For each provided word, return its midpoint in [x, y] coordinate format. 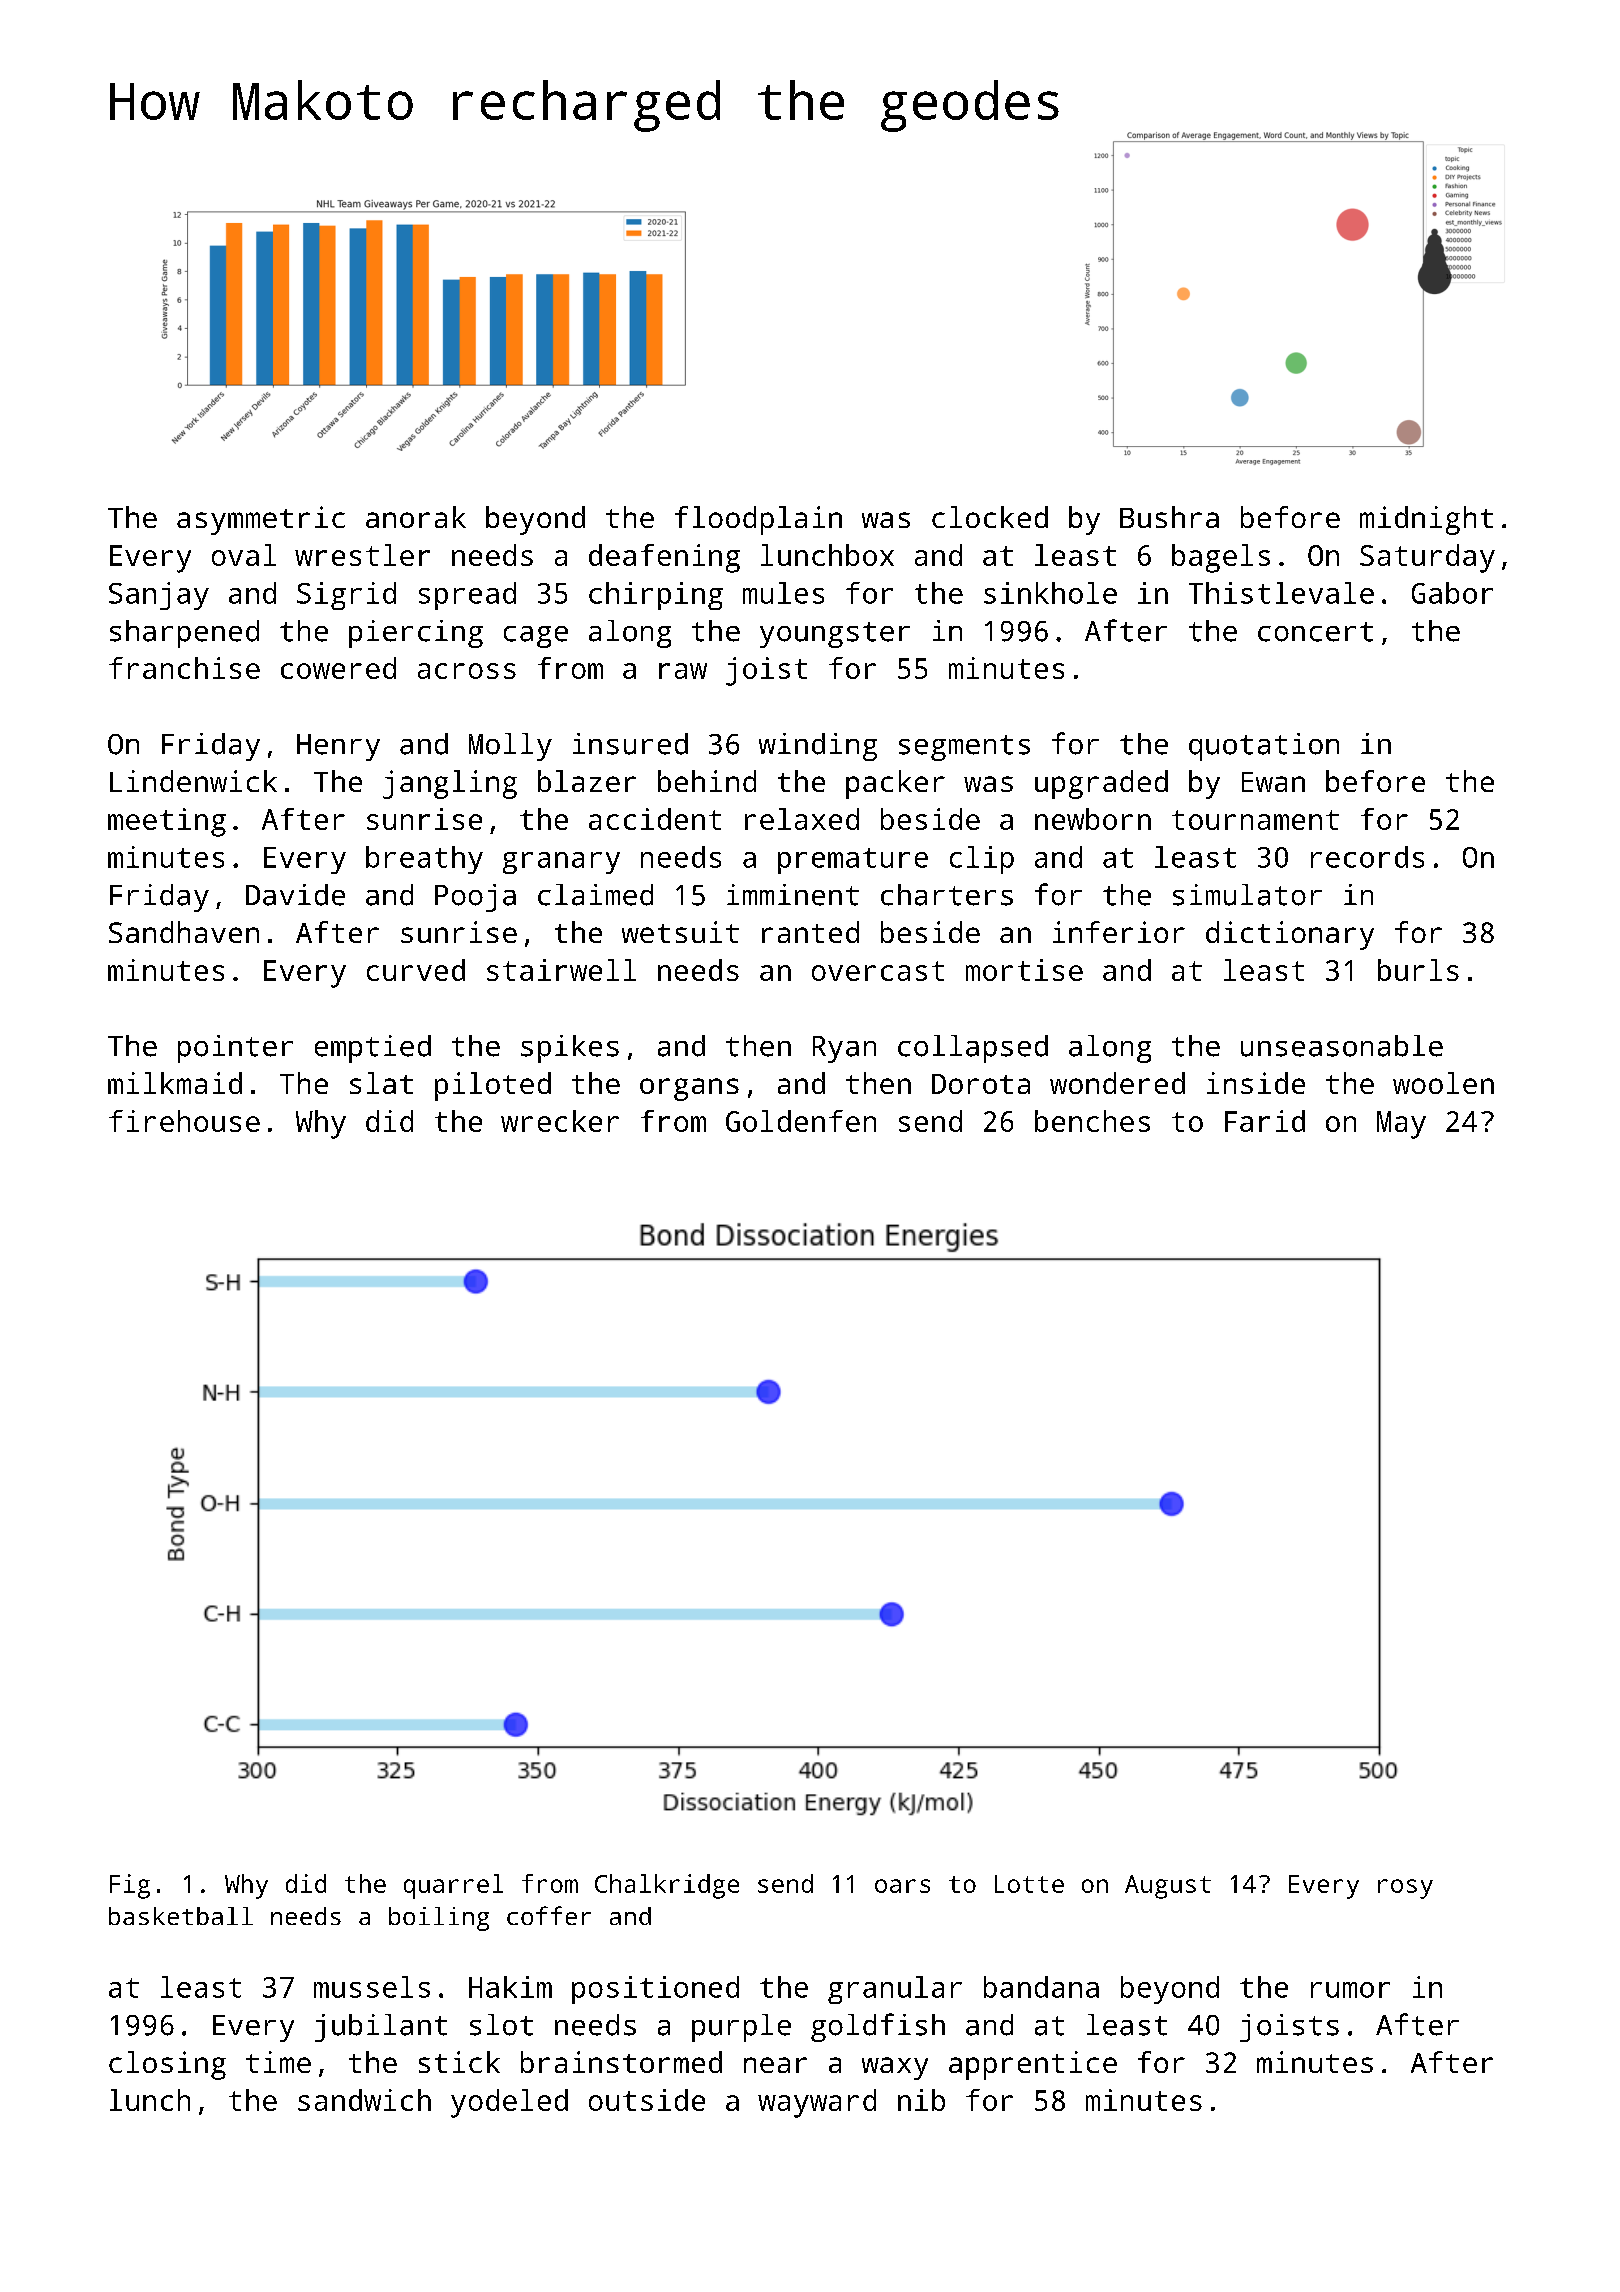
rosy [1405, 1889]
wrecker [560, 1121]
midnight [1426, 520]
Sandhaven [184, 932]
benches [1092, 1121]
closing [167, 2065]
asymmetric [261, 520]
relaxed [802, 819]
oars [902, 1886]
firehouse [184, 1121]
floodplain [758, 520]
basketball [181, 1916]
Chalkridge [667, 1886]
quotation [1264, 747]
